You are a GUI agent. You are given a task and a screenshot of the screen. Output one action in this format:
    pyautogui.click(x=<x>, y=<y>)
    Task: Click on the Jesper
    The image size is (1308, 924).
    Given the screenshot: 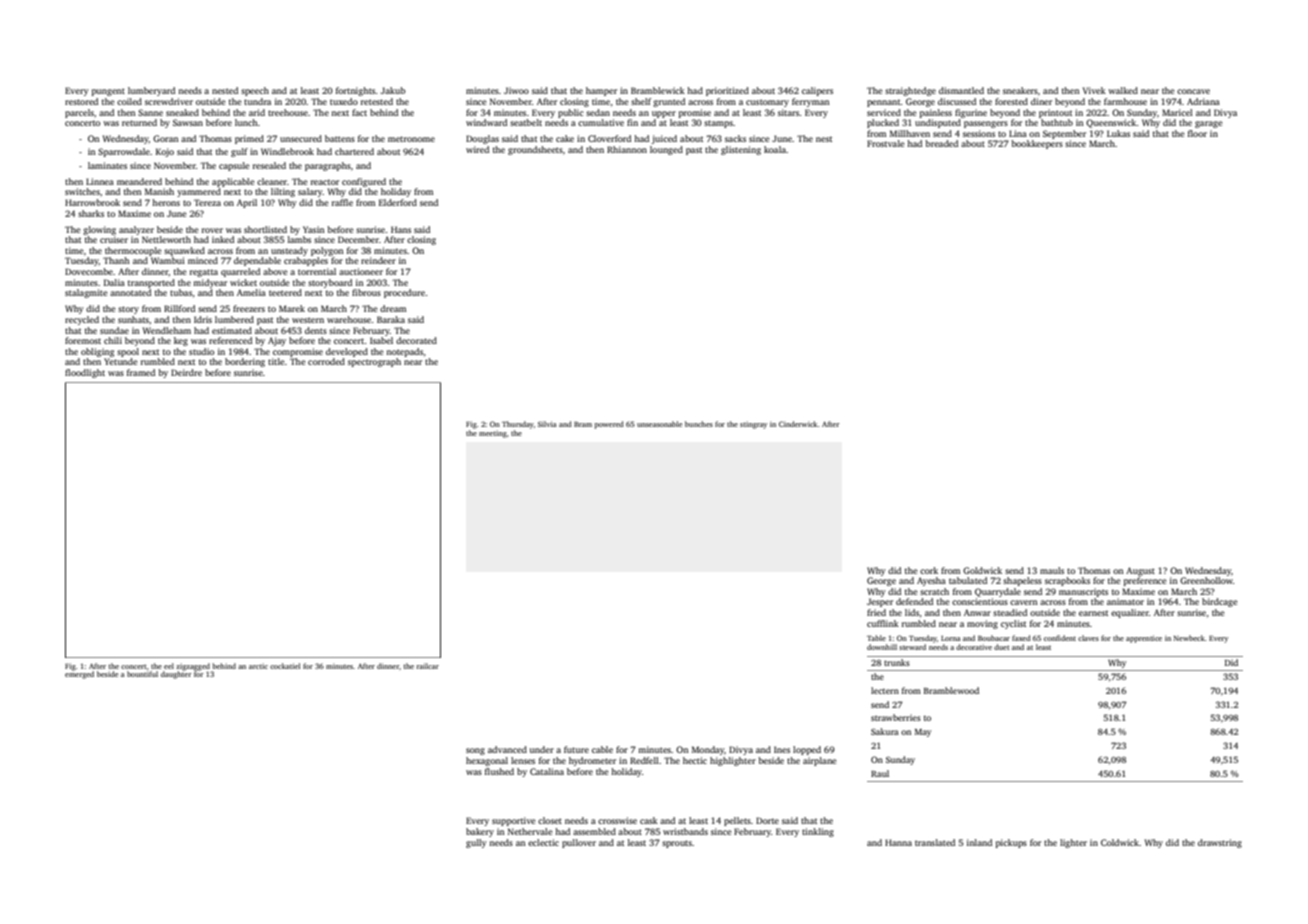 What is the action you would take?
    pyautogui.click(x=880, y=602)
